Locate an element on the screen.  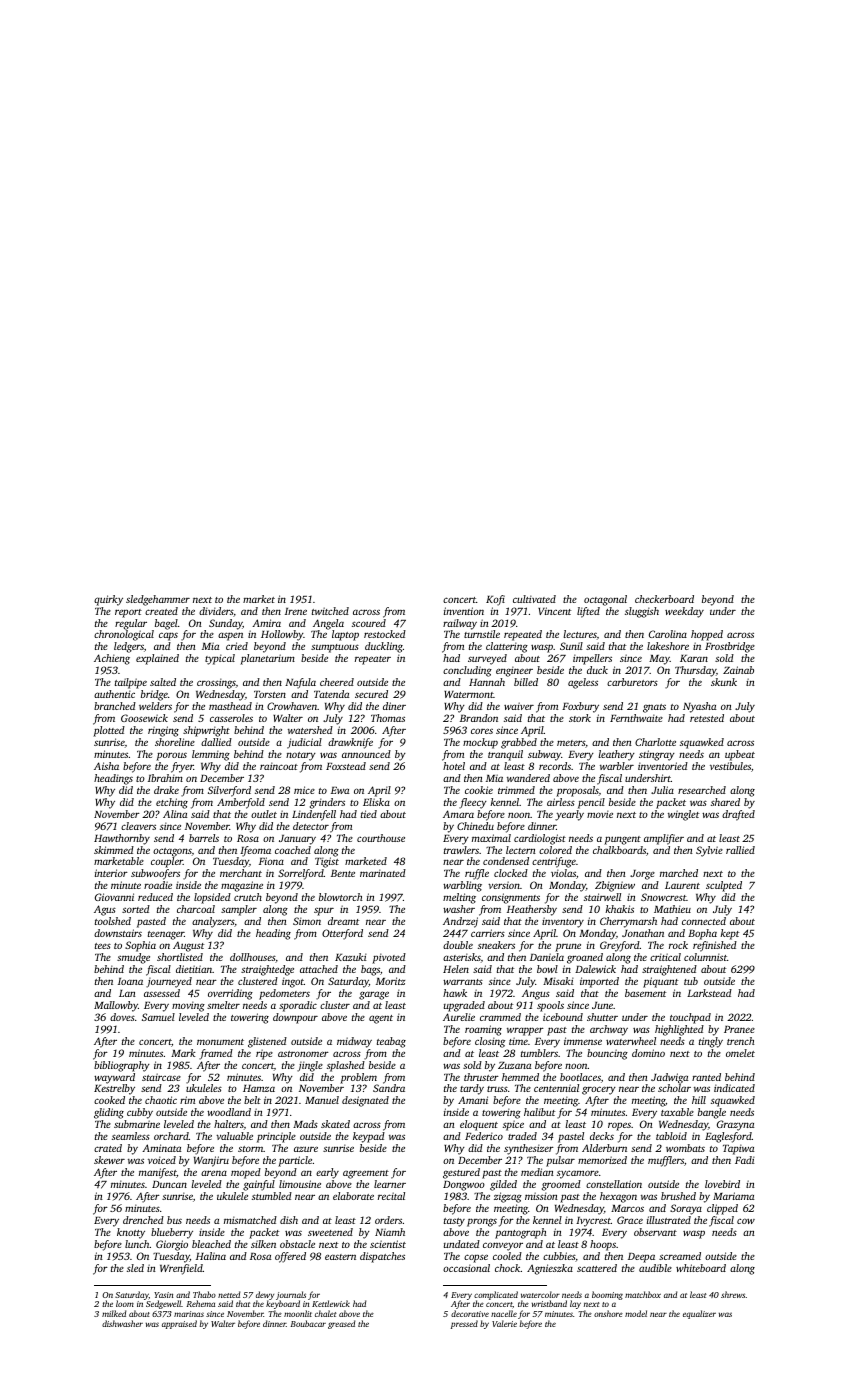
quirky is located at coordinates (108, 600).
